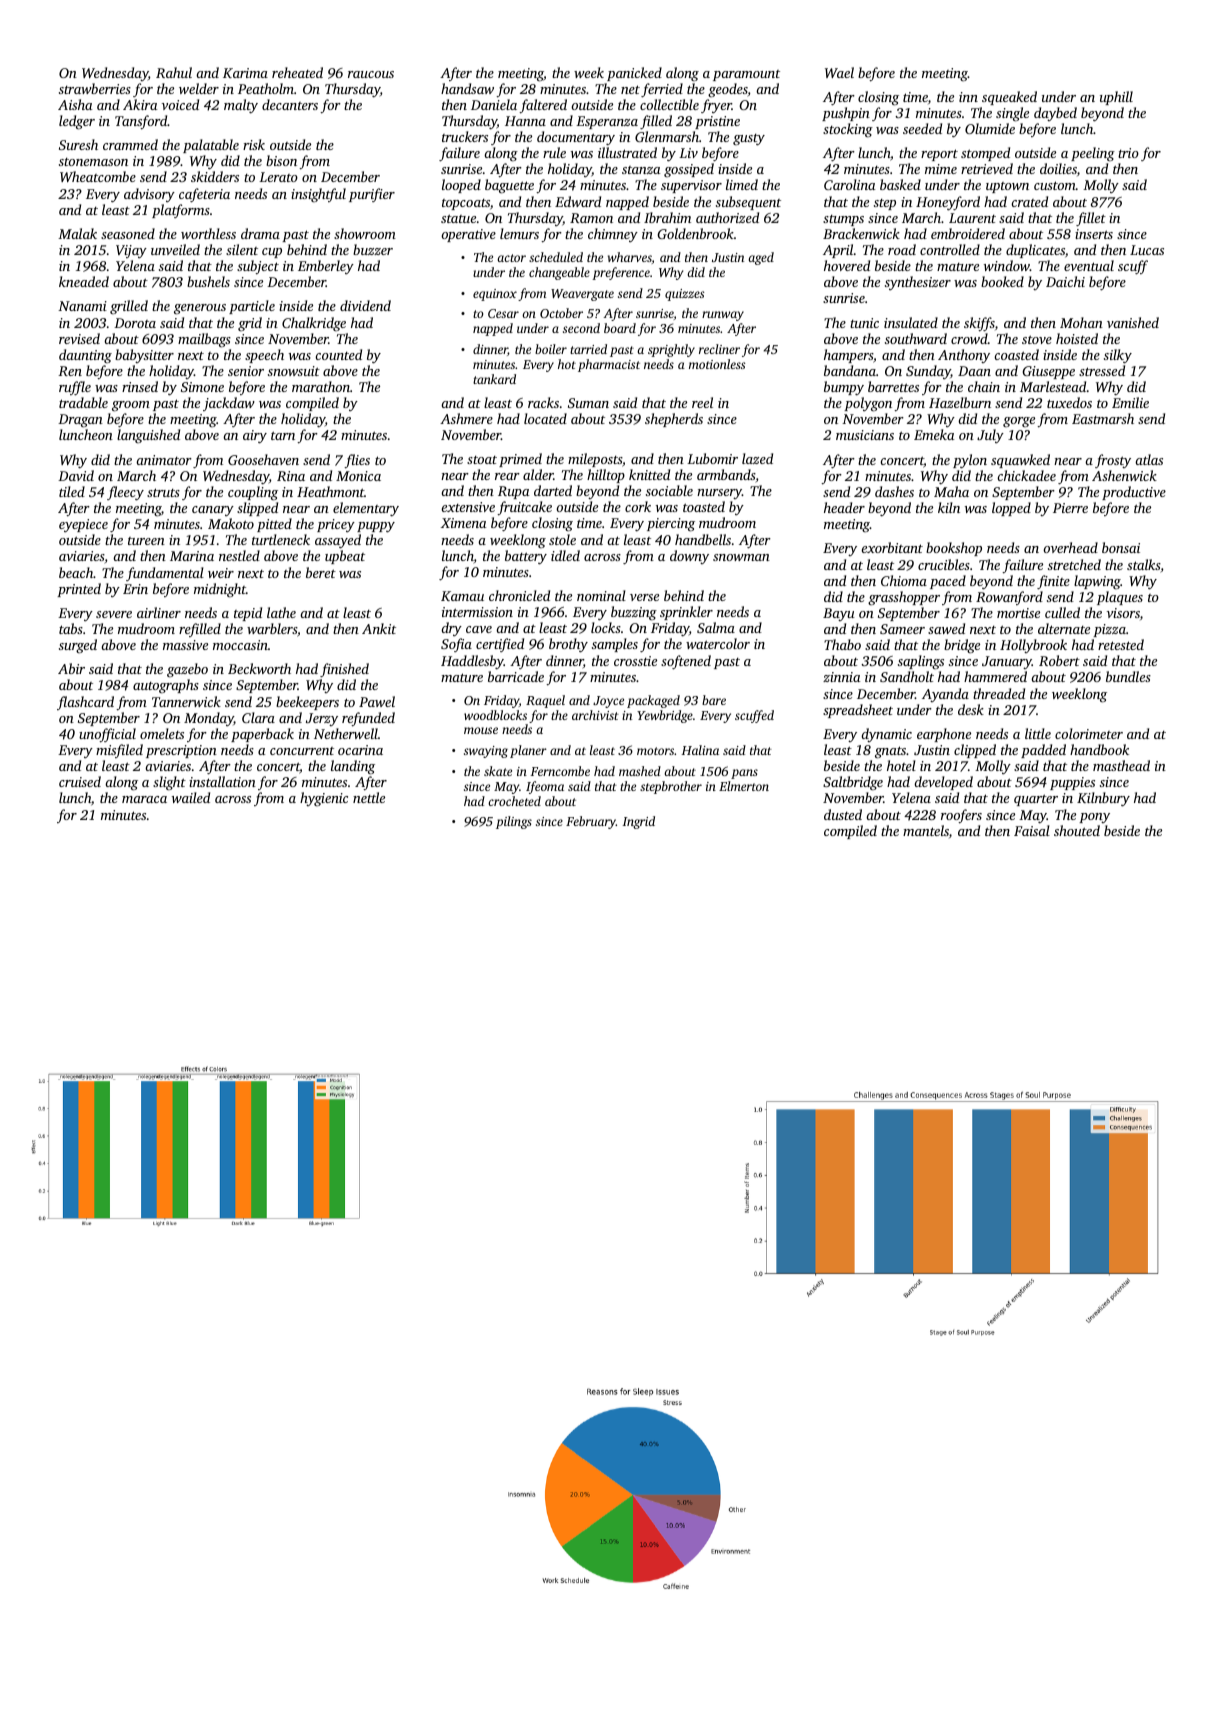 The height and width of the screenshot is (1732, 1225). What do you see at coordinates (526, 557) in the screenshot?
I see `battery` at bounding box center [526, 557].
